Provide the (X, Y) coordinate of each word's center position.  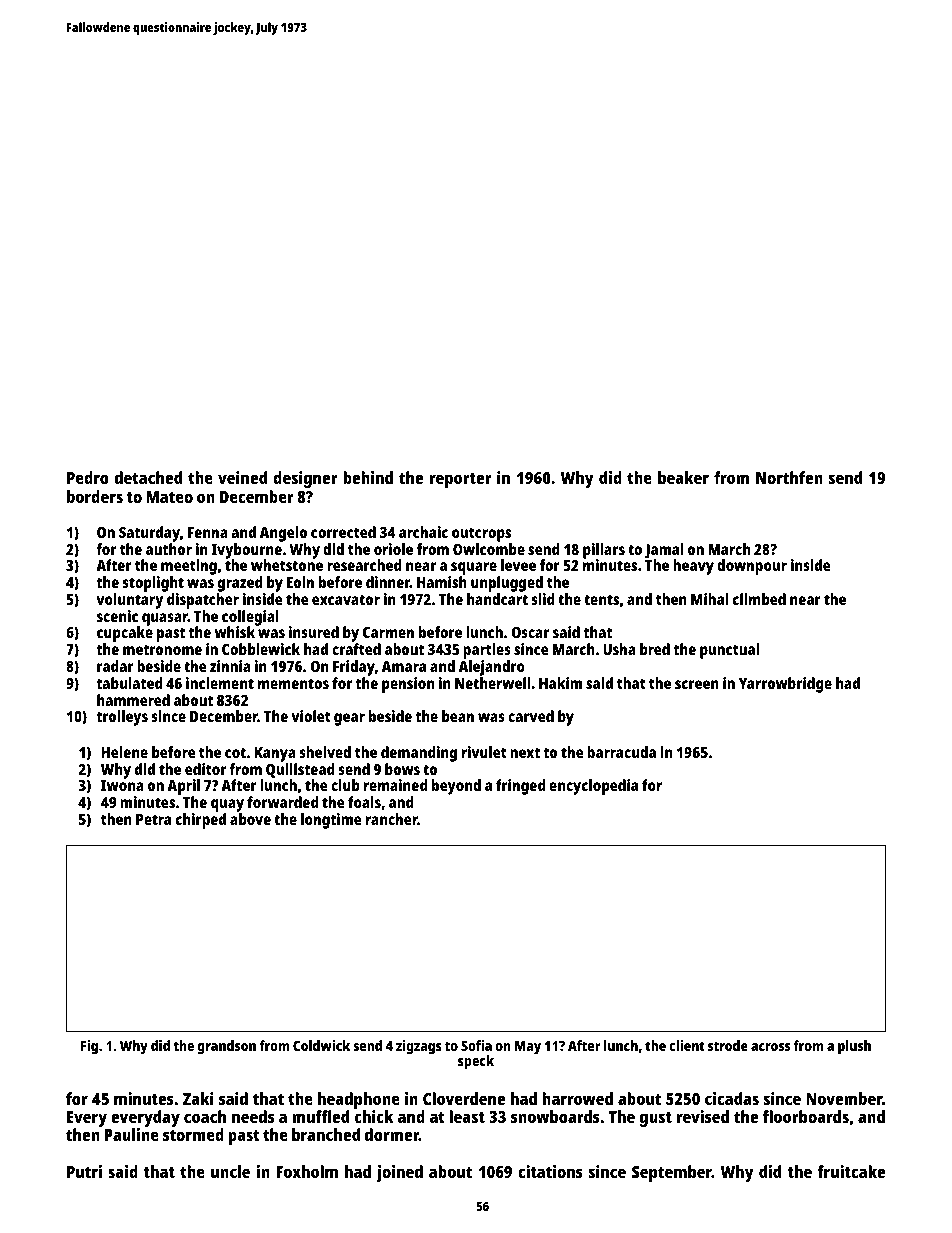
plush (854, 1047)
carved (531, 716)
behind (368, 477)
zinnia (230, 666)
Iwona (122, 785)
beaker (683, 477)
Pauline (132, 1134)
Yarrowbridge (785, 685)
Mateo (169, 497)
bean (458, 716)
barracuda (621, 752)
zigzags (419, 1047)
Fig (89, 1047)
